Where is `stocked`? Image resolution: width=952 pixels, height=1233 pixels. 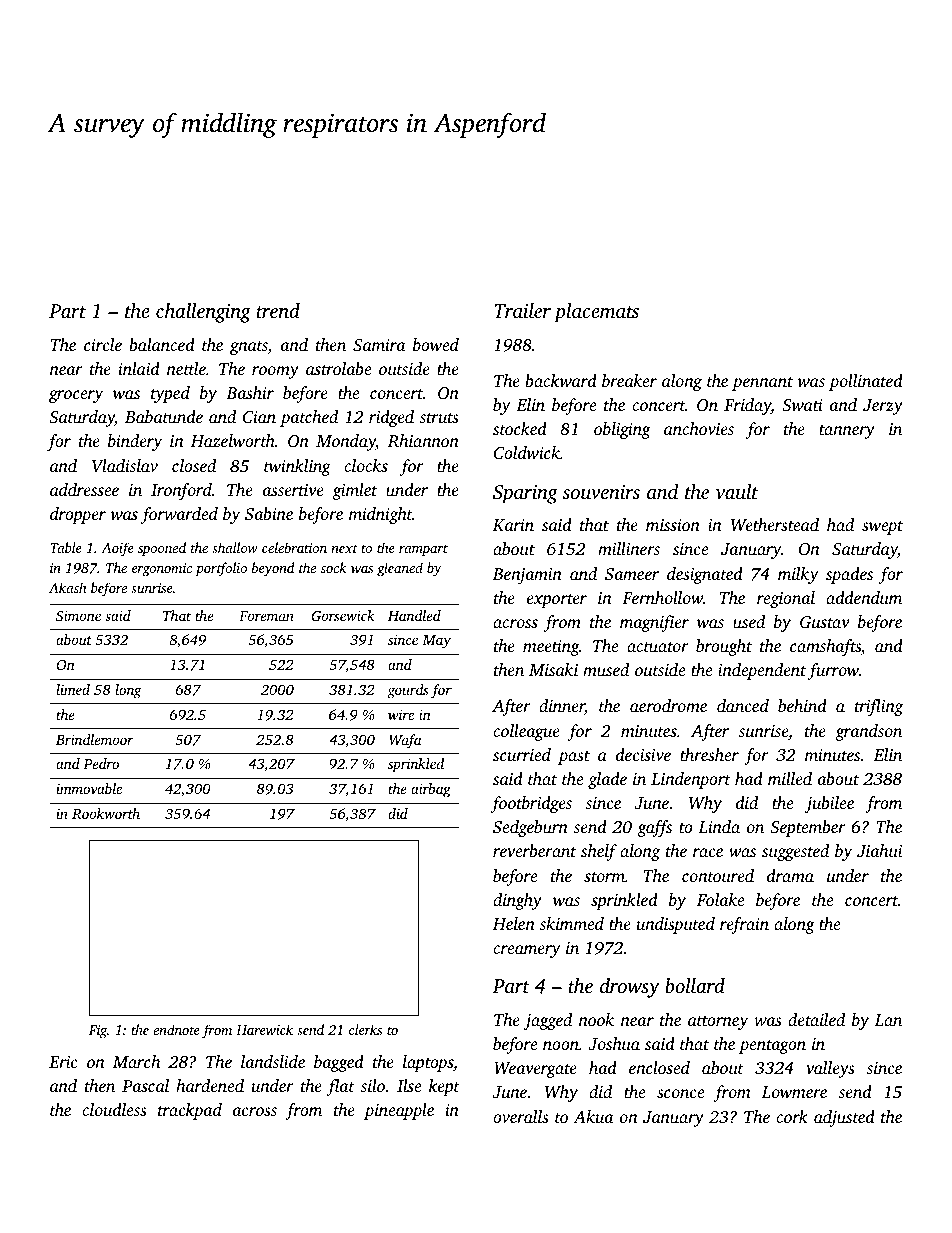 stocked is located at coordinates (520, 428).
